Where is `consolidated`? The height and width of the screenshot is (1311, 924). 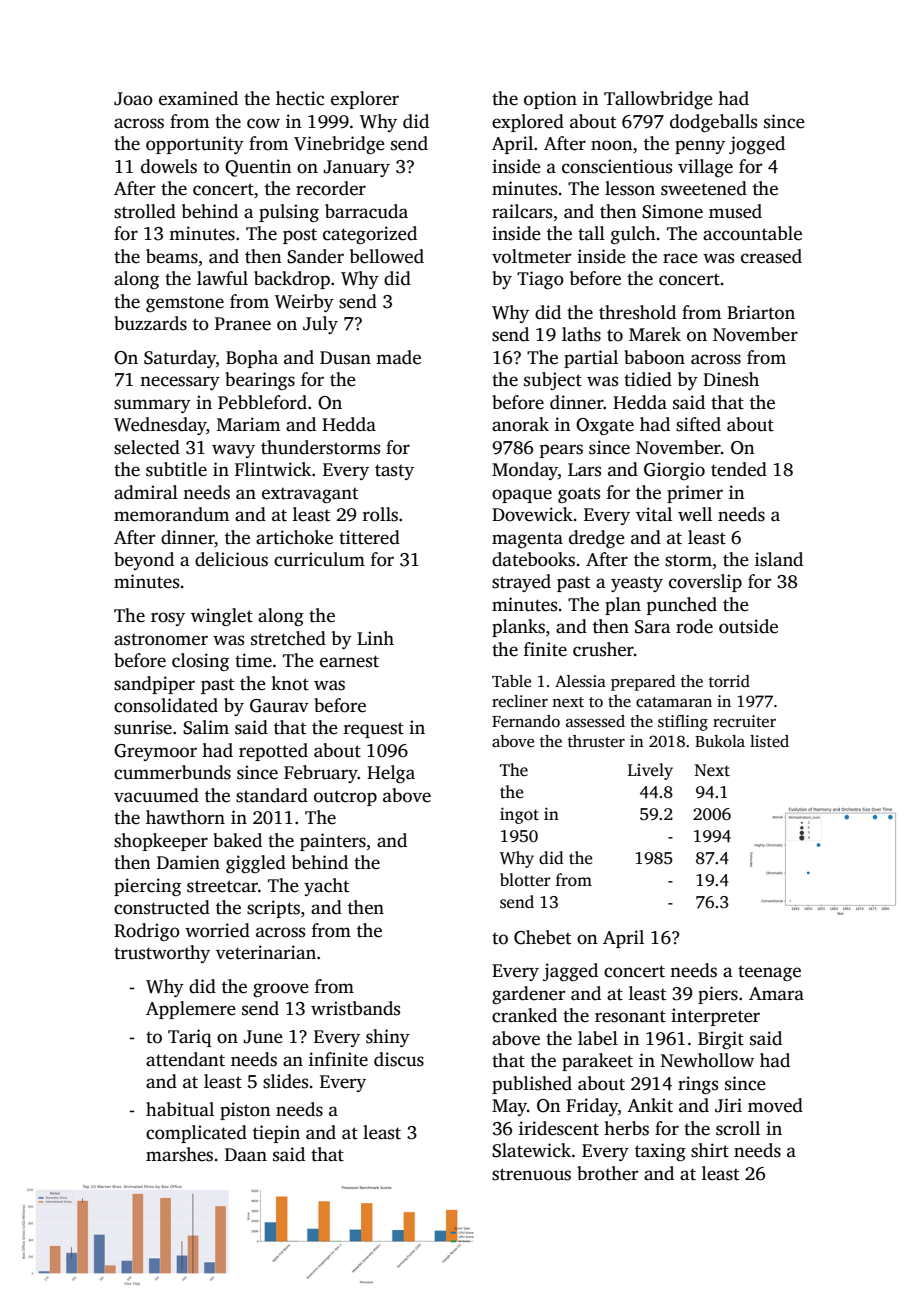 consolidated is located at coordinates (166, 705).
